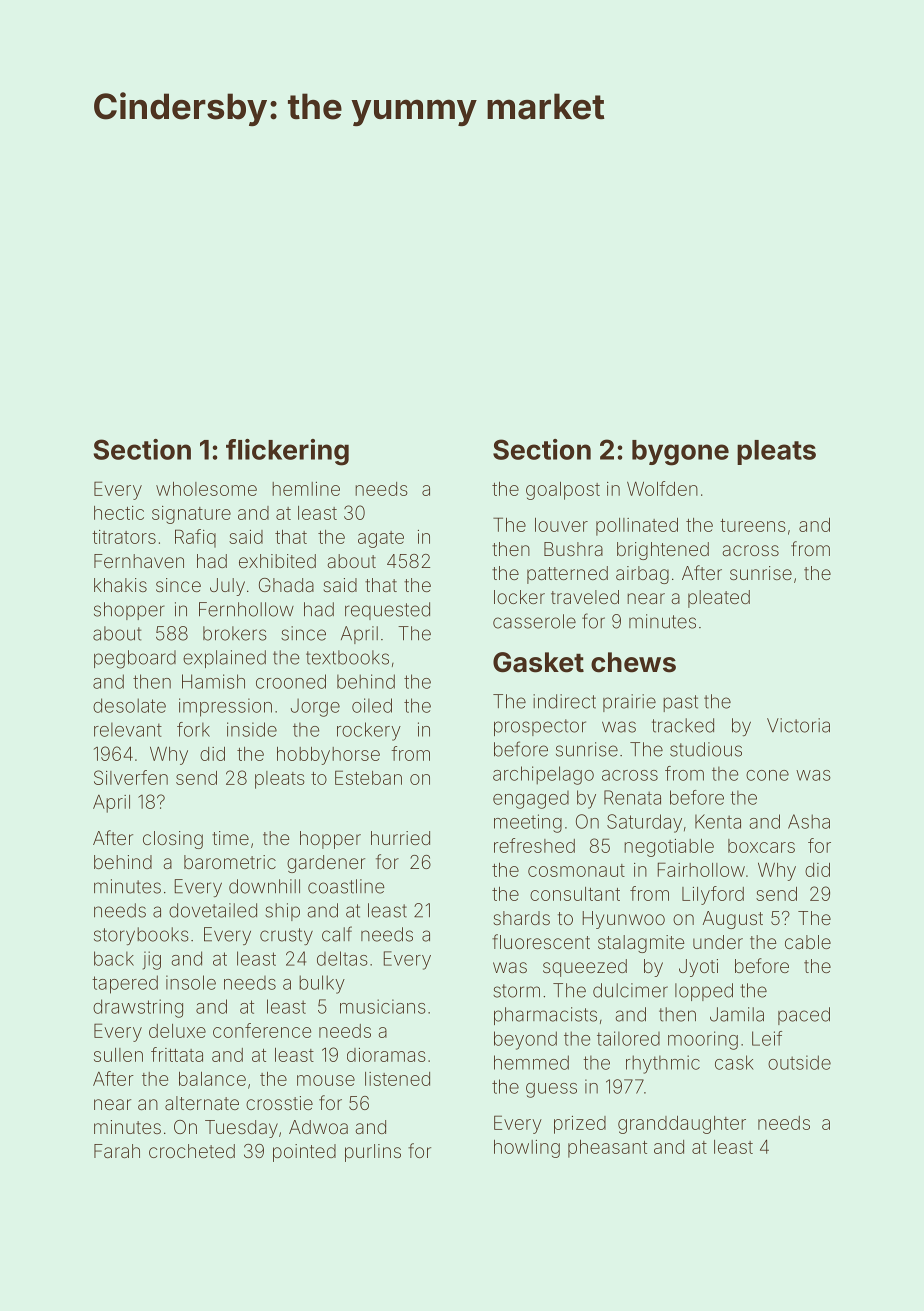  I want to click on guess, so click(551, 1090).
